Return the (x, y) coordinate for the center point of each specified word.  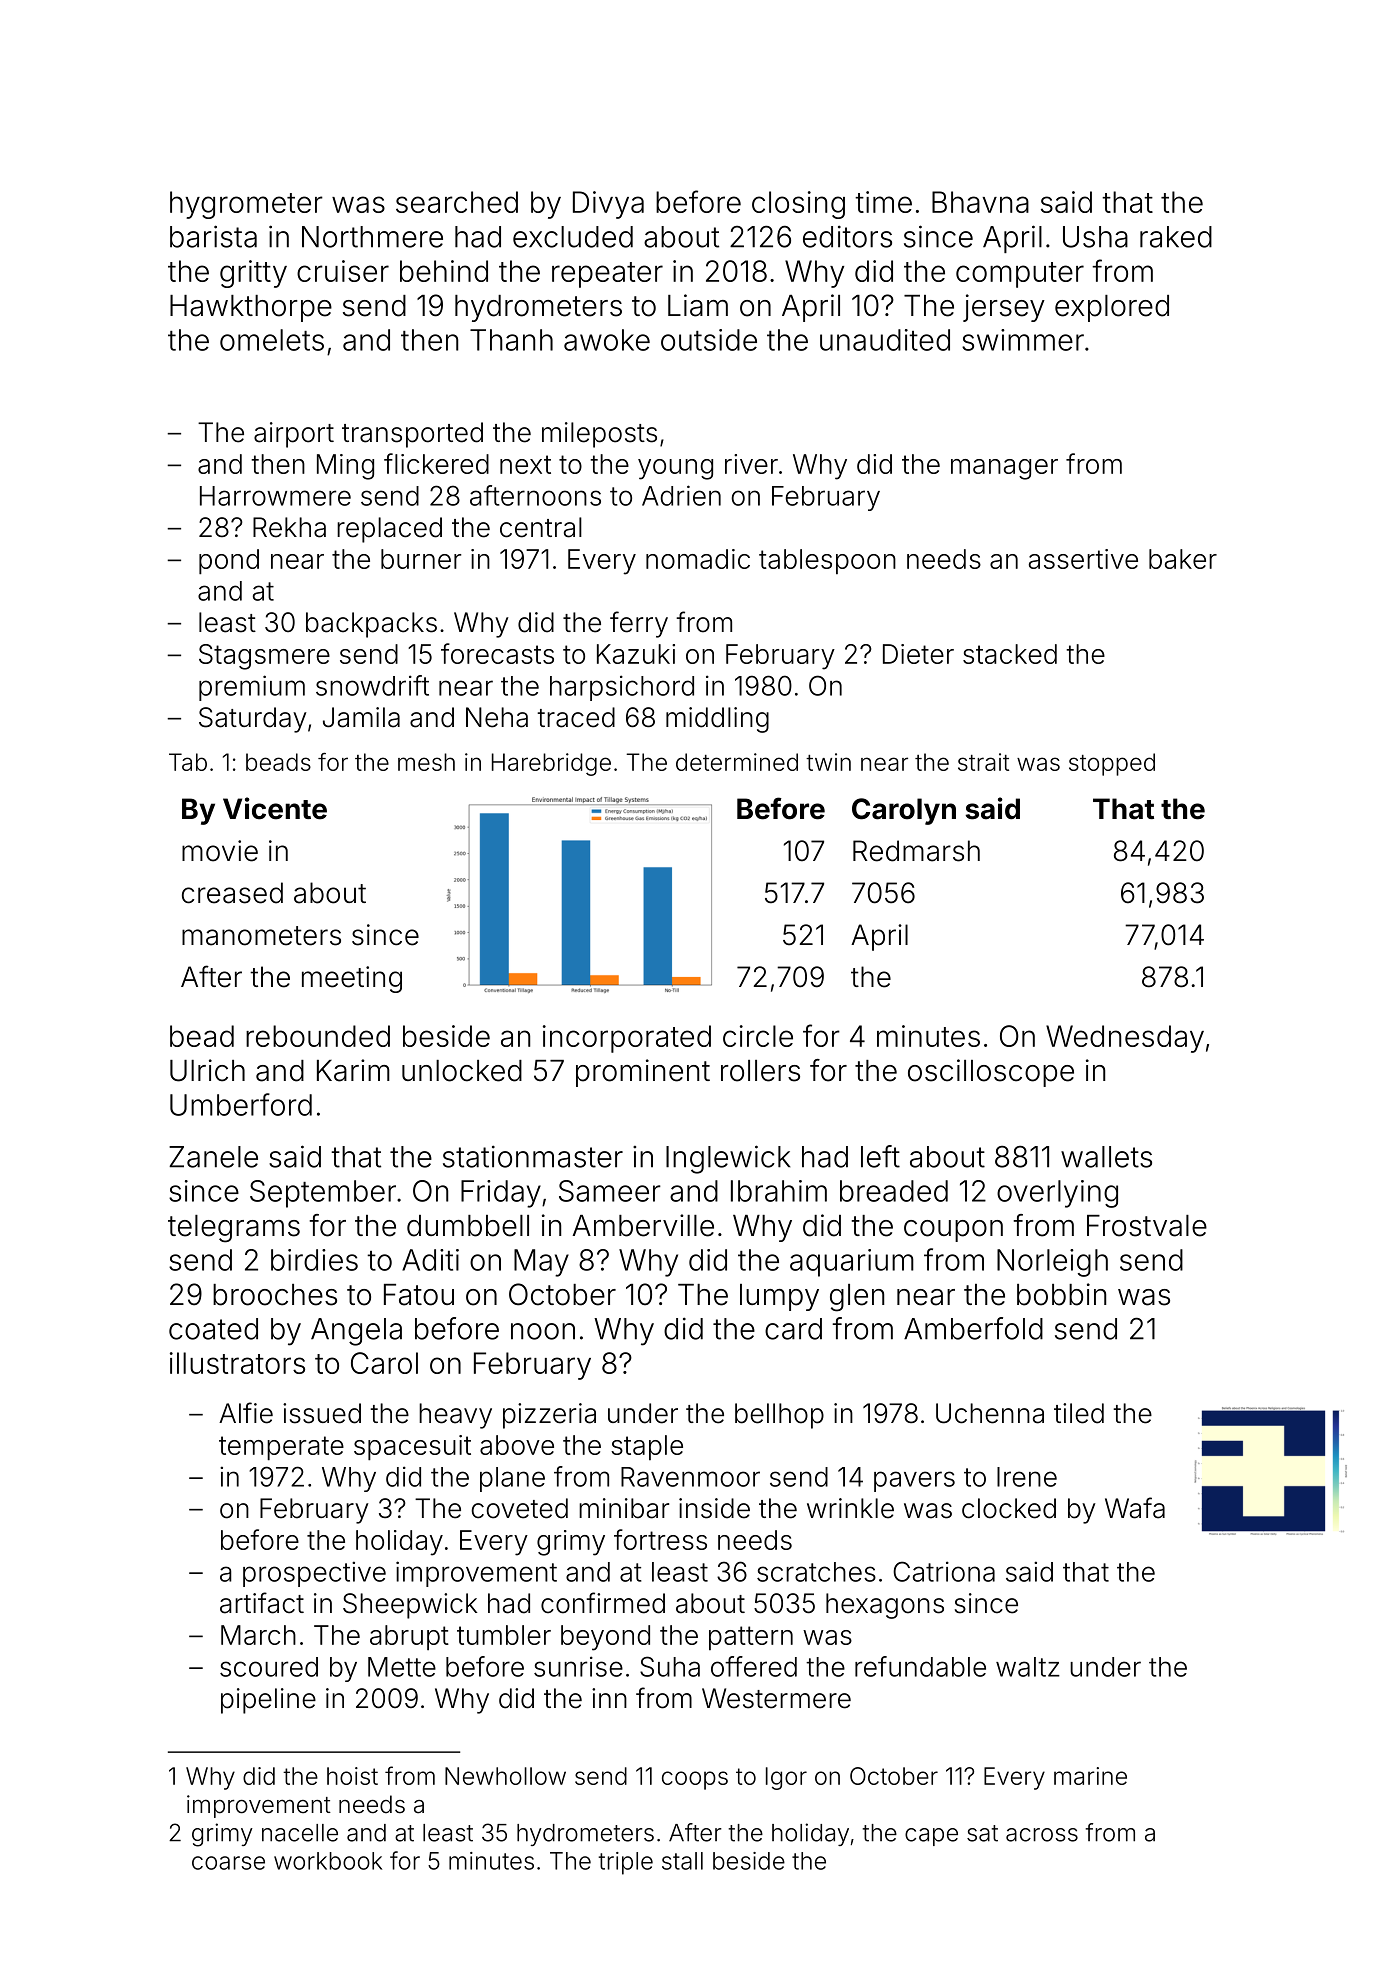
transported (412, 435)
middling (717, 720)
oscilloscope (991, 1073)
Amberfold (973, 1328)
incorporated (627, 1039)
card (793, 1329)
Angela (356, 1332)
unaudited (885, 340)
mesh (426, 762)
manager (1004, 469)
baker (1183, 559)
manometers (261, 936)
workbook (328, 1861)
